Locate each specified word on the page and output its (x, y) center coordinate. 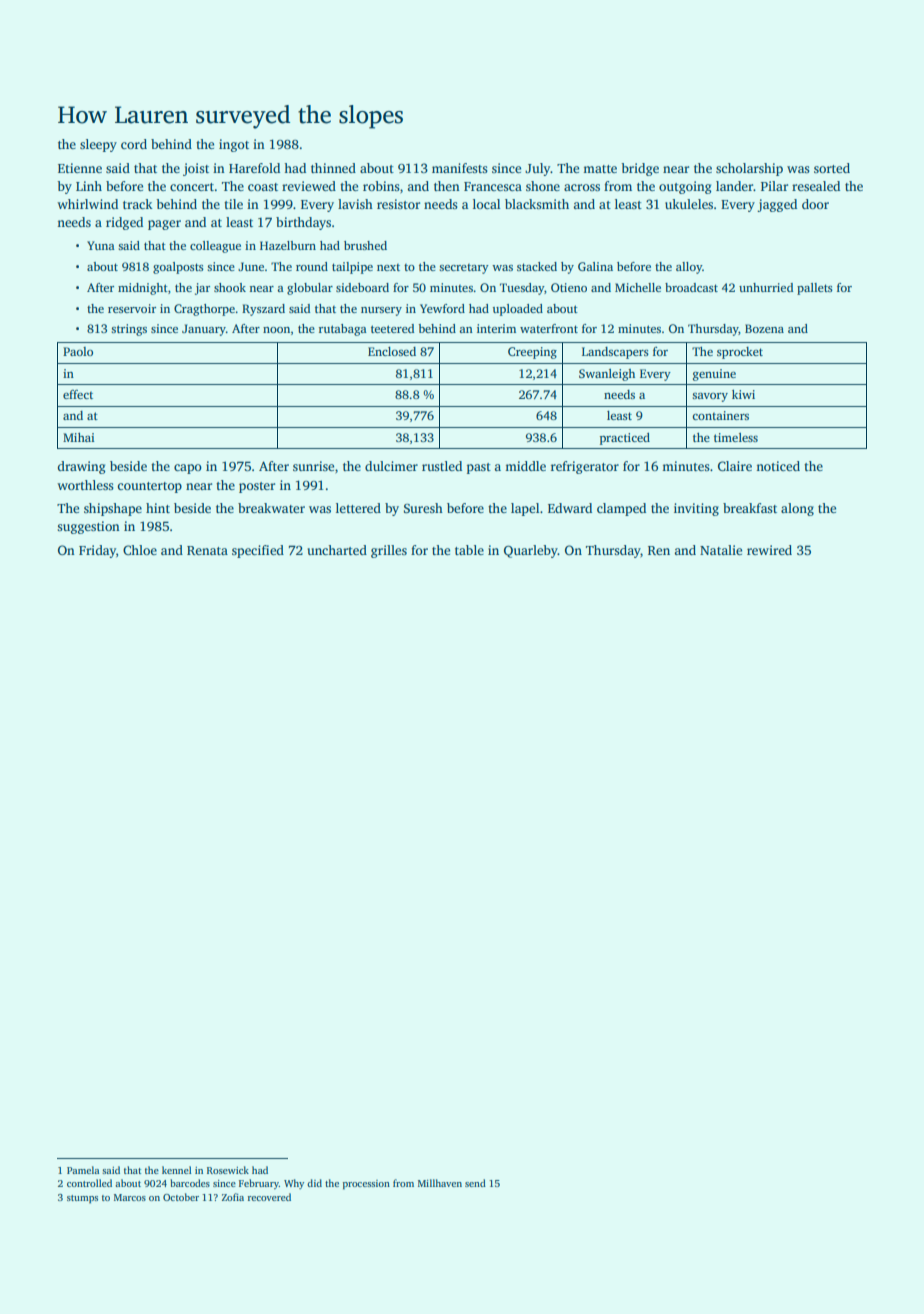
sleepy (98, 145)
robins (381, 186)
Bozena (764, 328)
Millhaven (440, 1183)
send (475, 1183)
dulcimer (391, 466)
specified (258, 551)
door (815, 204)
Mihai (79, 437)
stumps (82, 1199)
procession (366, 1185)
